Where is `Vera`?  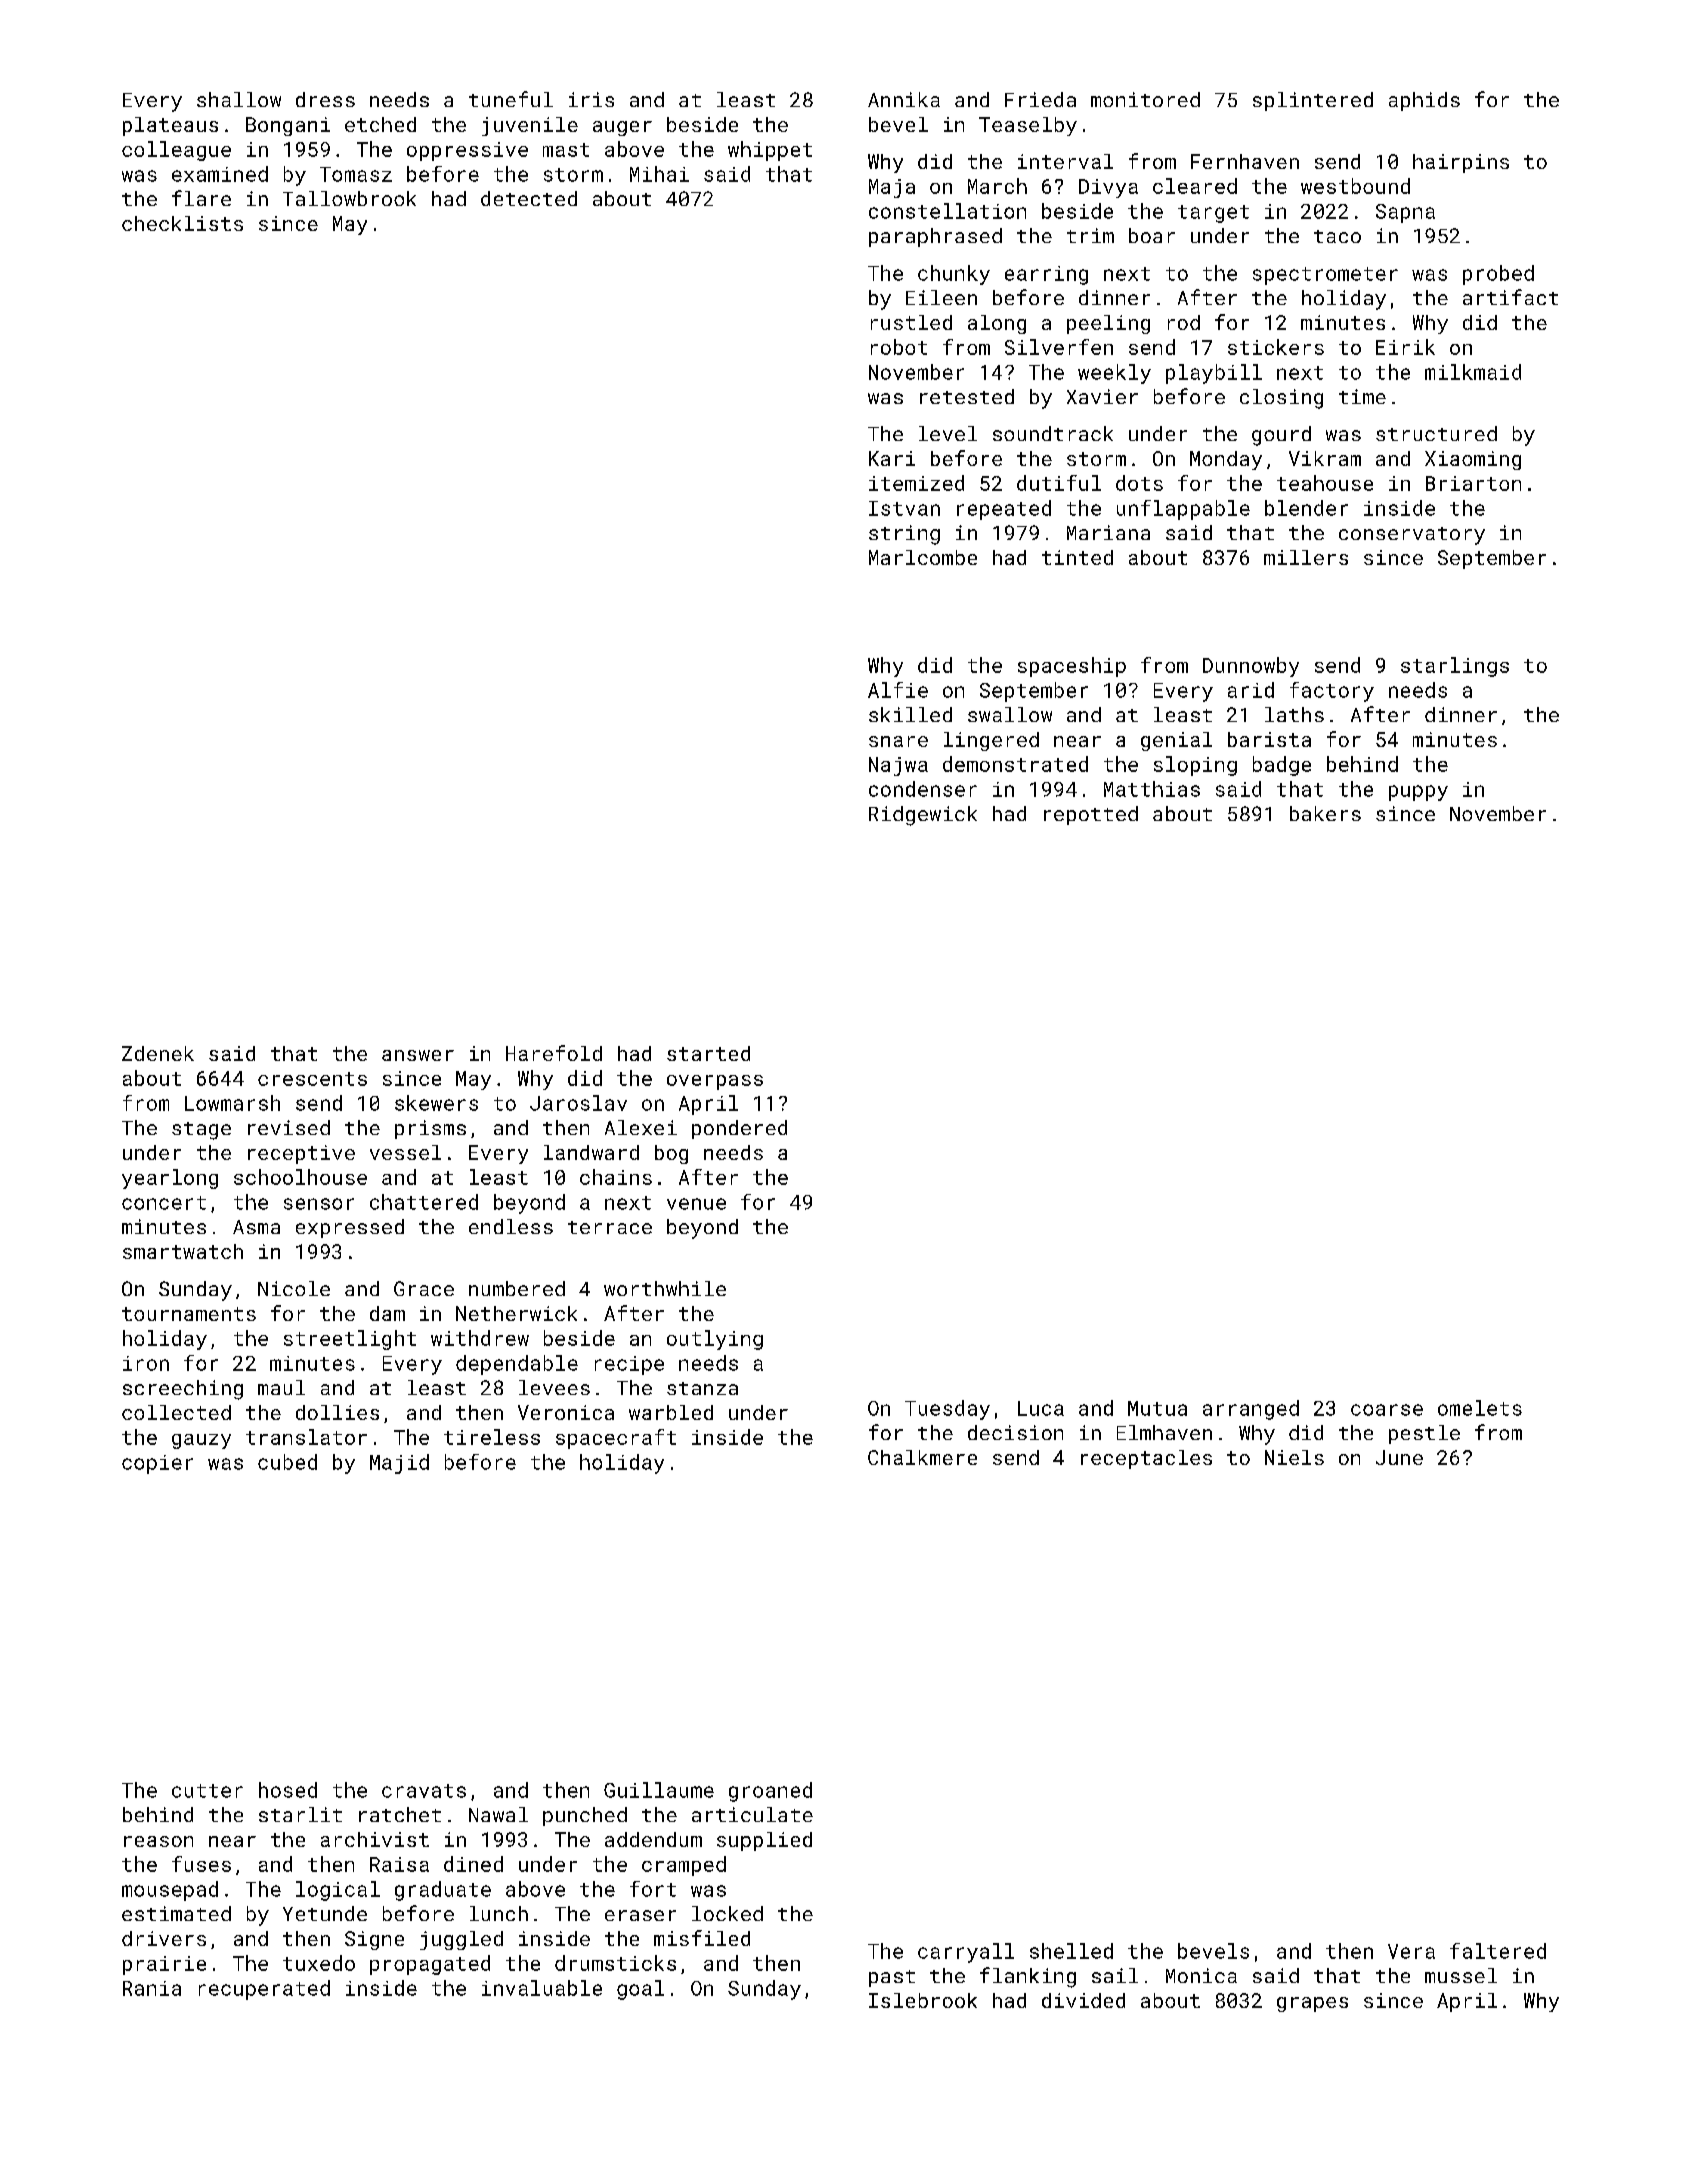
Vera is located at coordinates (1411, 1951).
